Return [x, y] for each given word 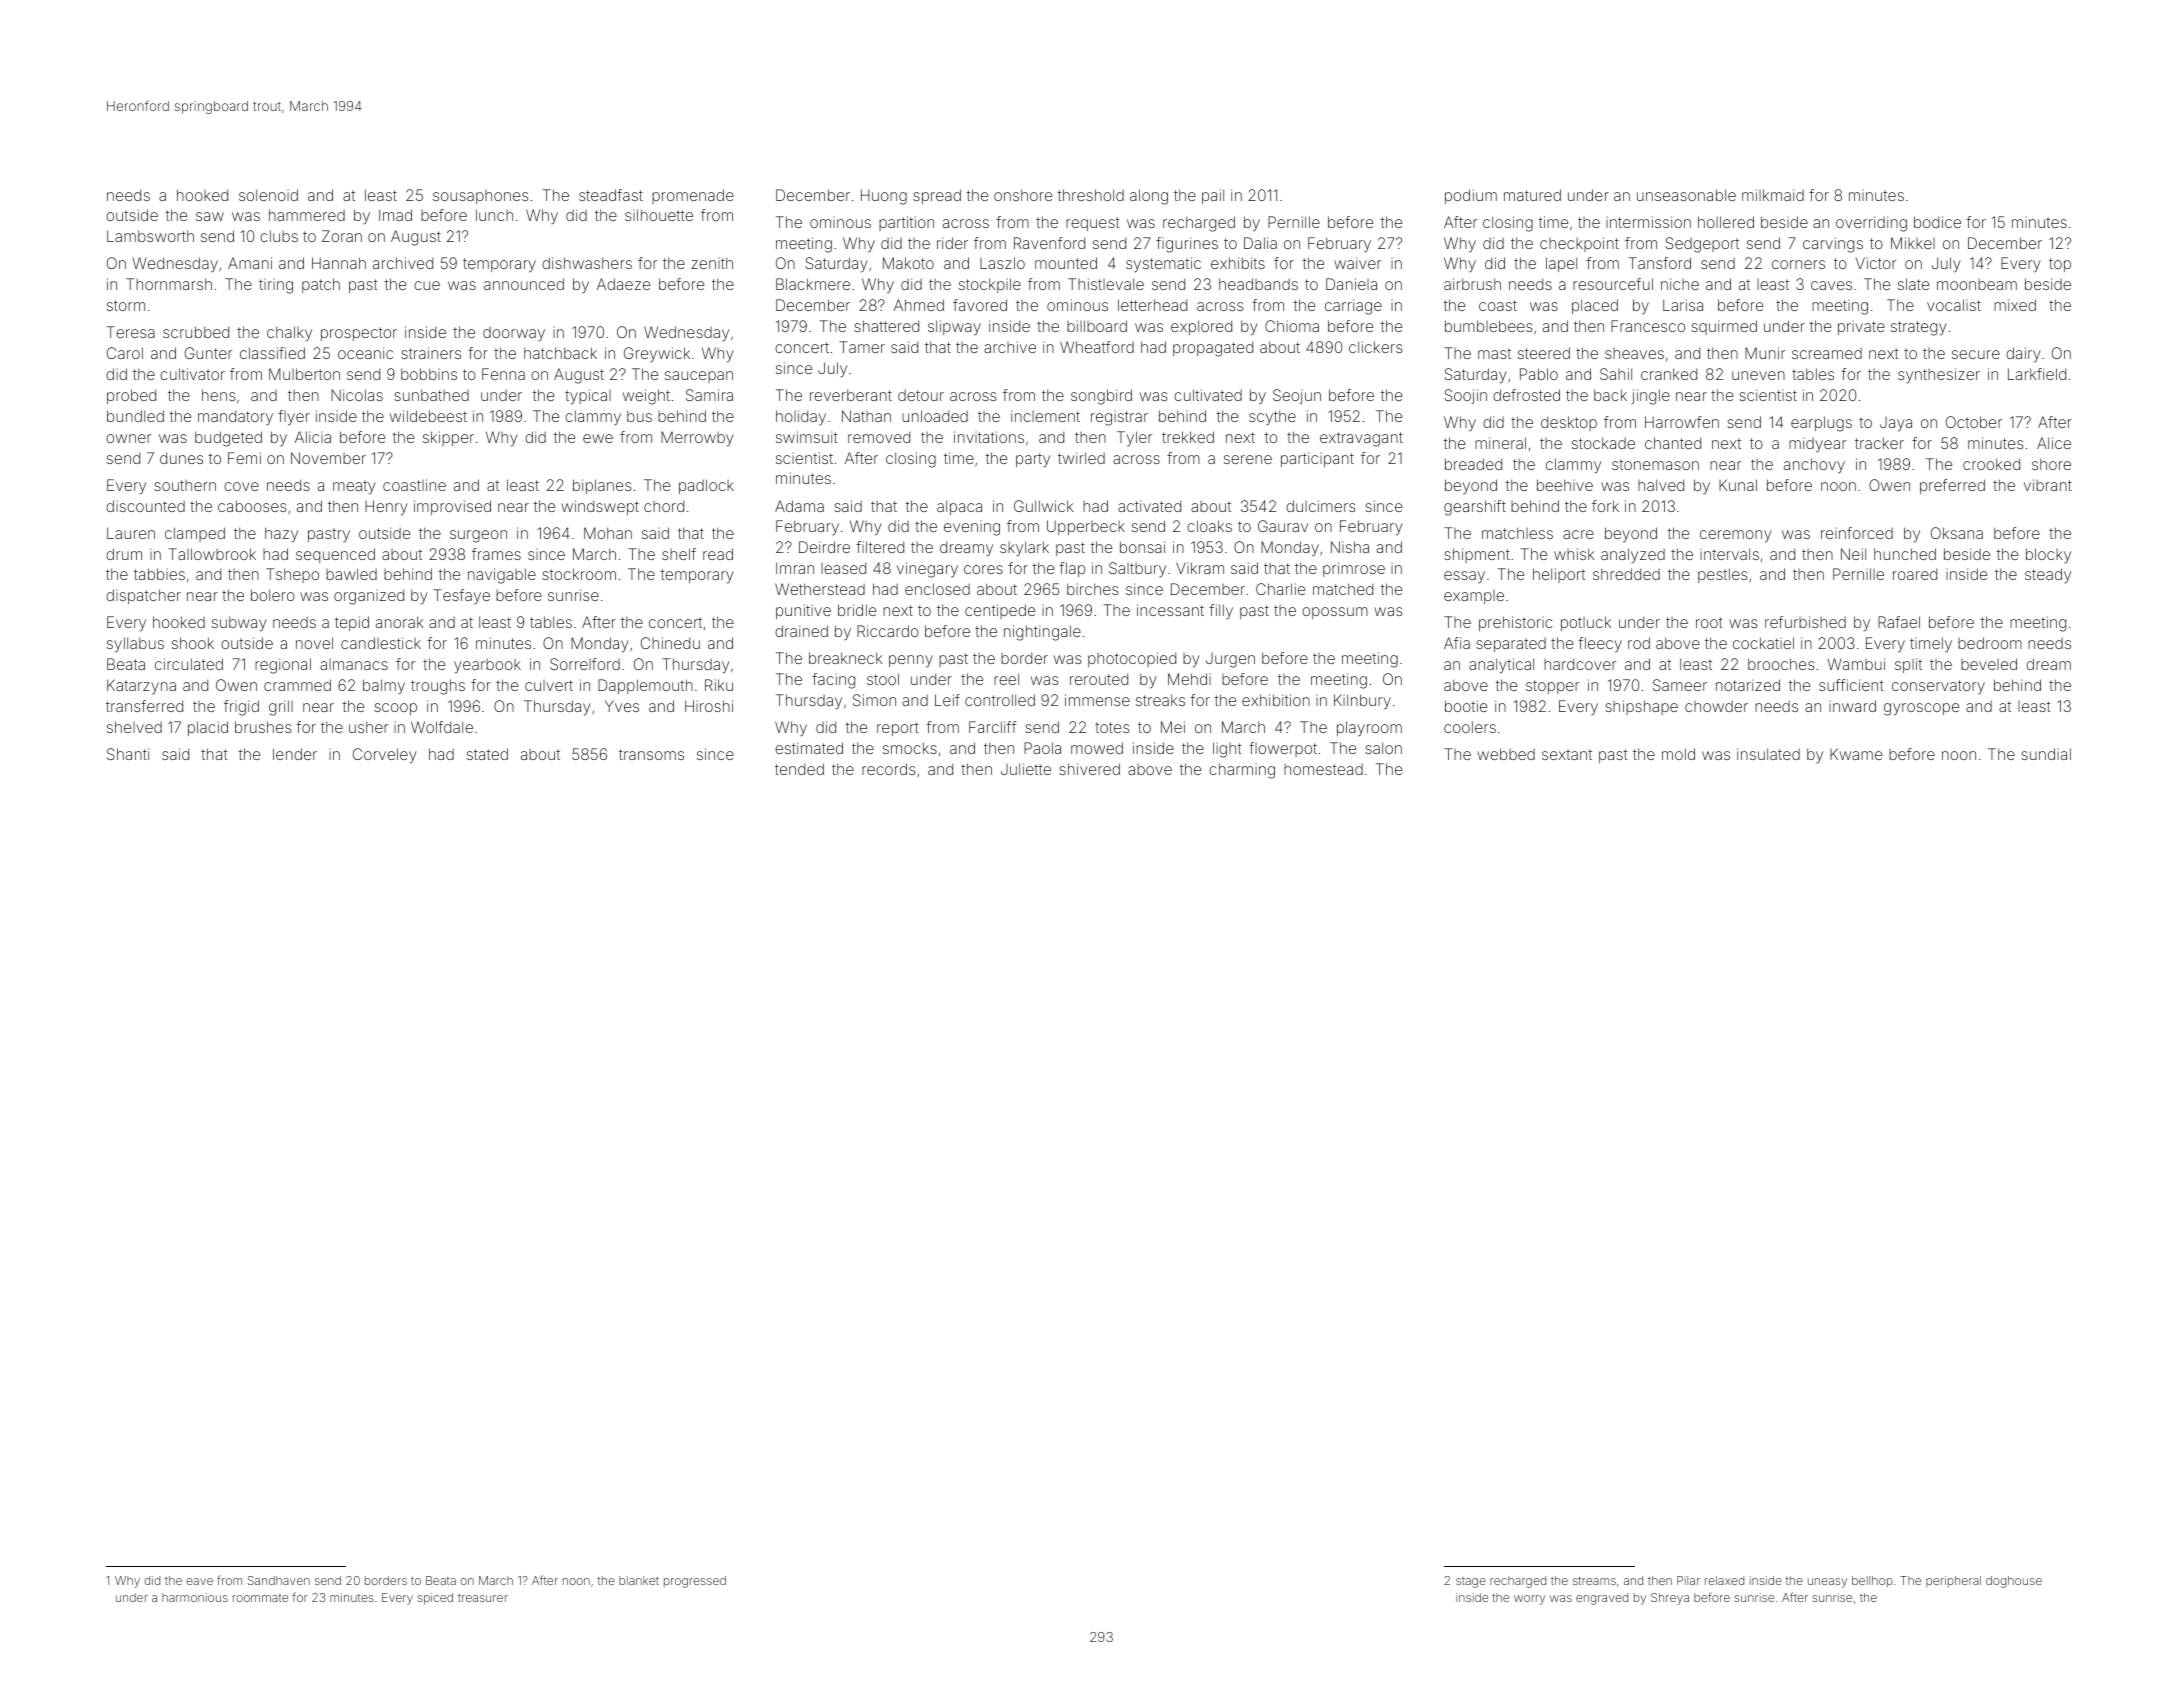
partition [906, 223]
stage [1471, 1582]
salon [1383, 748]
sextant [1567, 755]
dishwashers [587, 263]
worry [1529, 1600]
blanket [639, 1580]
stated [487, 754]
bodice [1937, 222]
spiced [435, 1599]
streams [1594, 1581]
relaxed [1724, 1580]
